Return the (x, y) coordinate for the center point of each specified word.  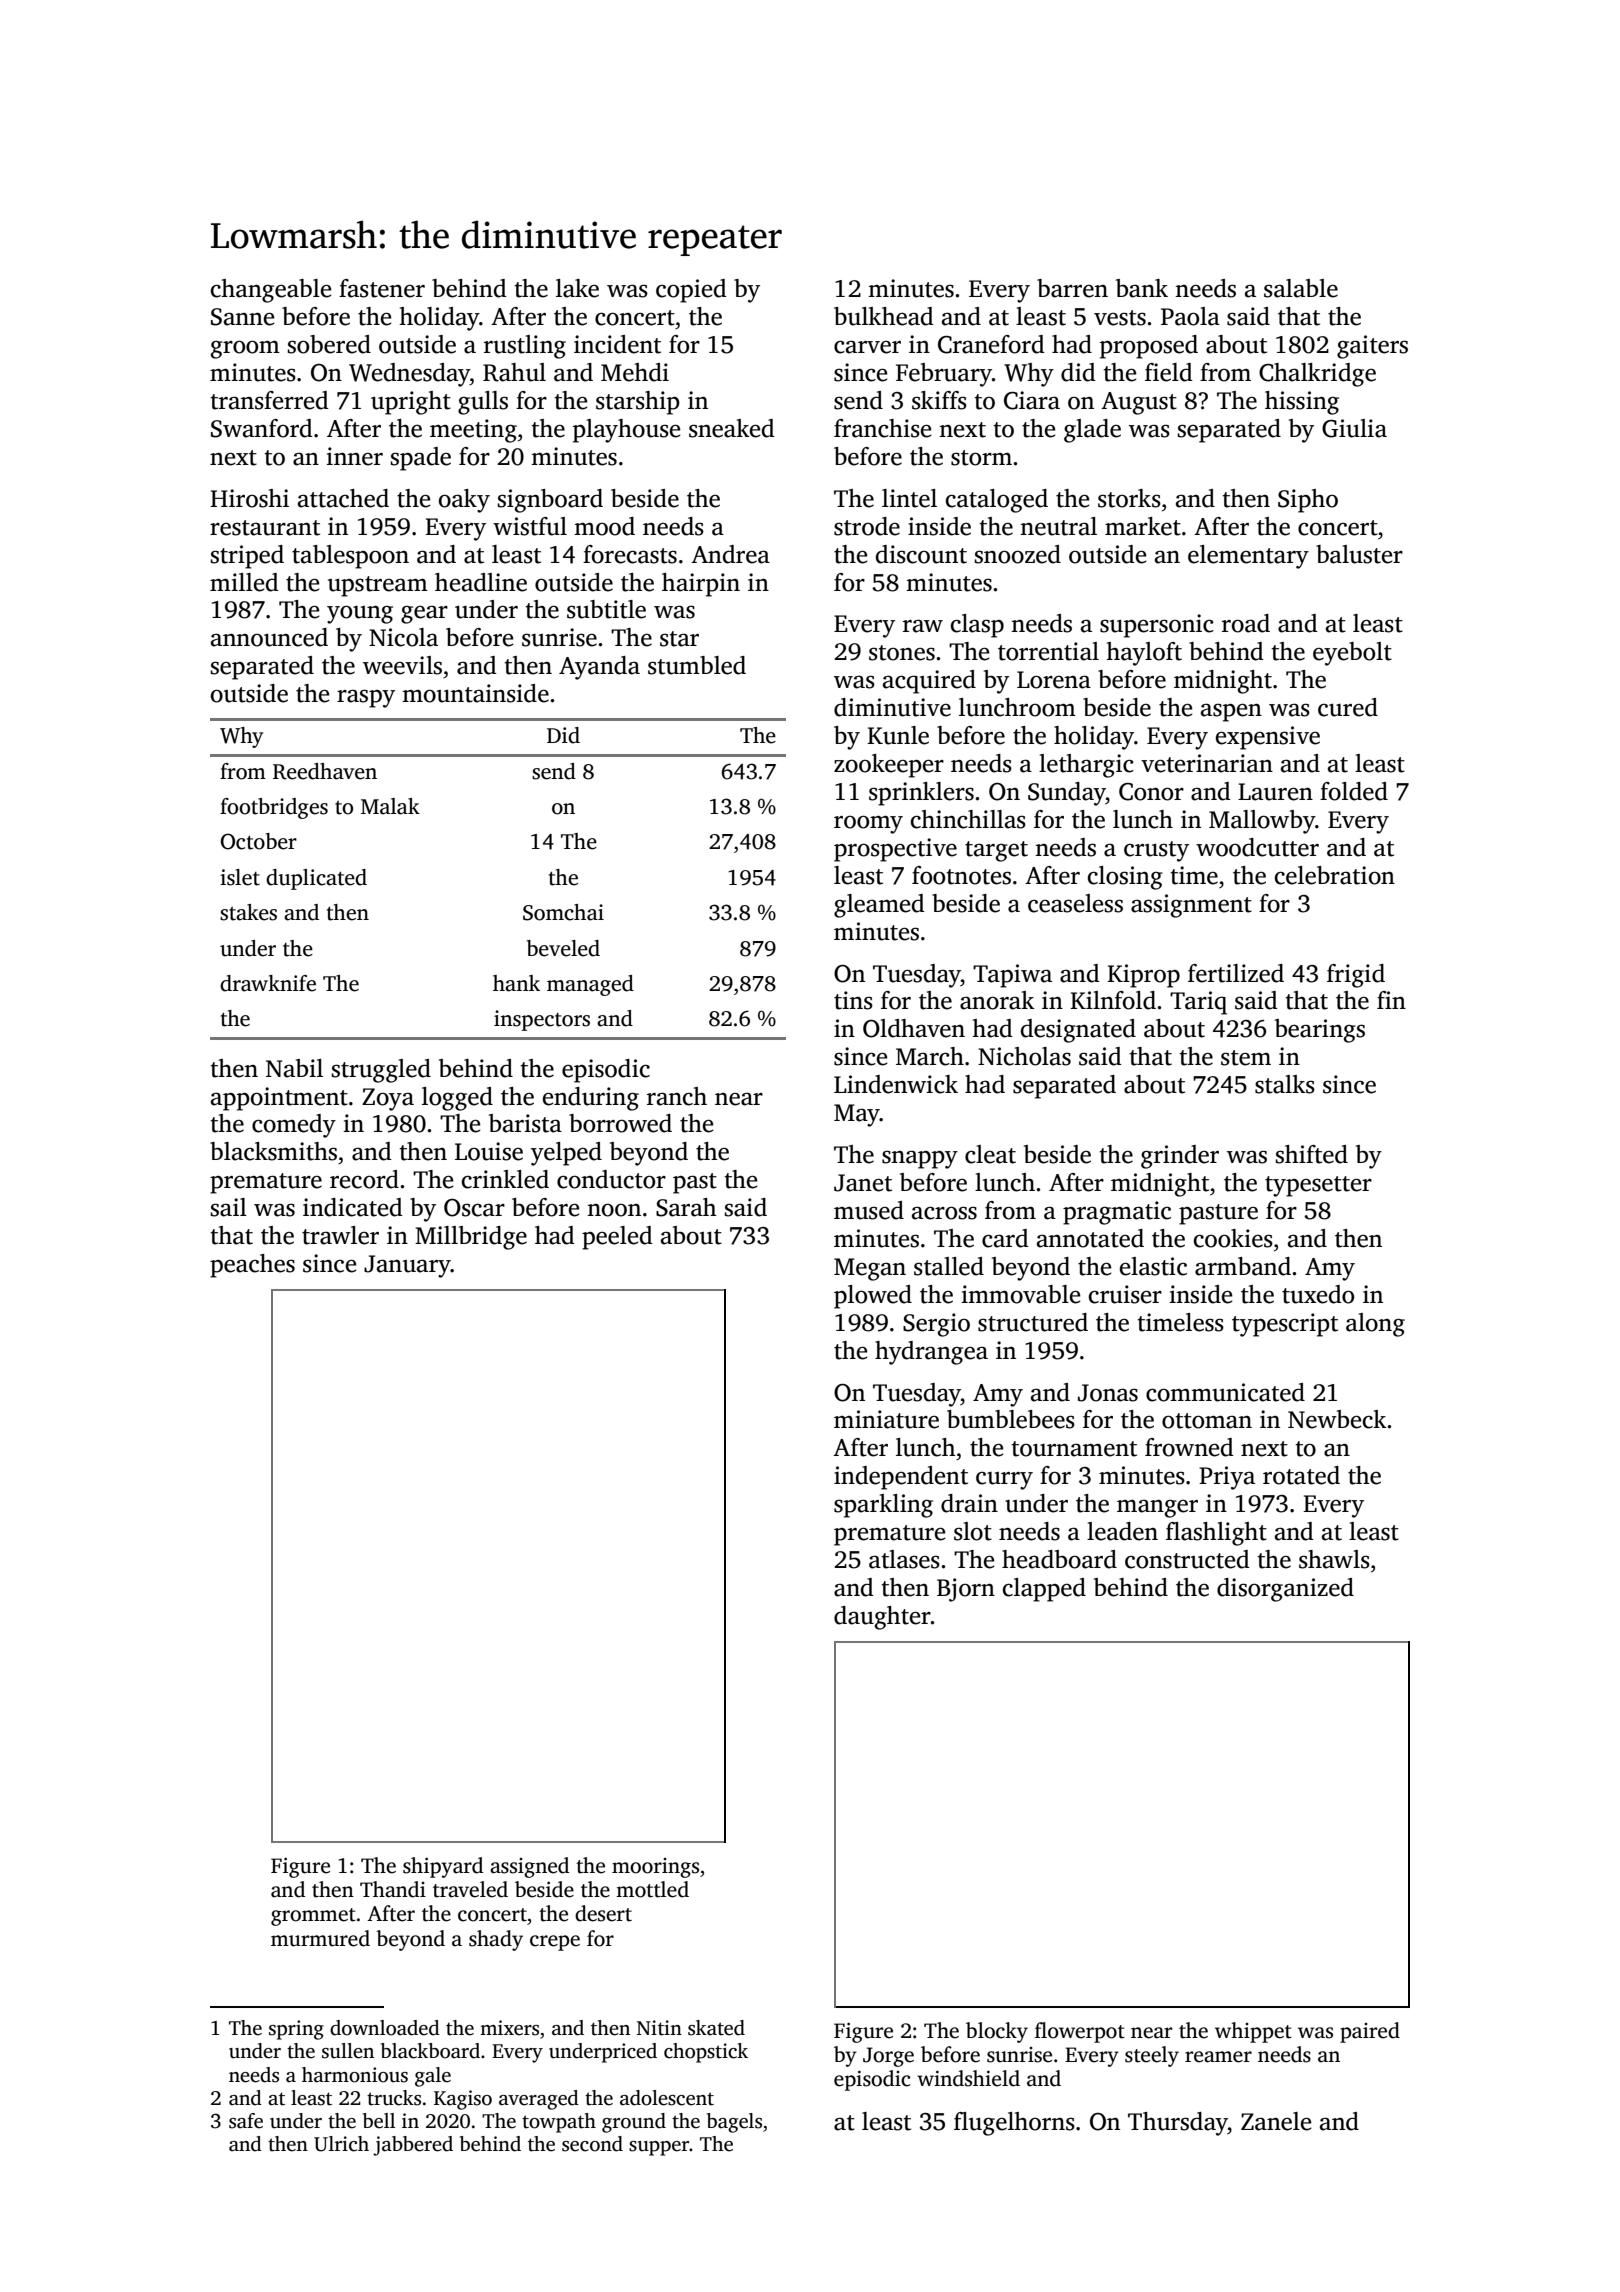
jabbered (413, 2146)
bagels (734, 2123)
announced (269, 637)
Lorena (1054, 680)
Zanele (1276, 2121)
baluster (1359, 554)
